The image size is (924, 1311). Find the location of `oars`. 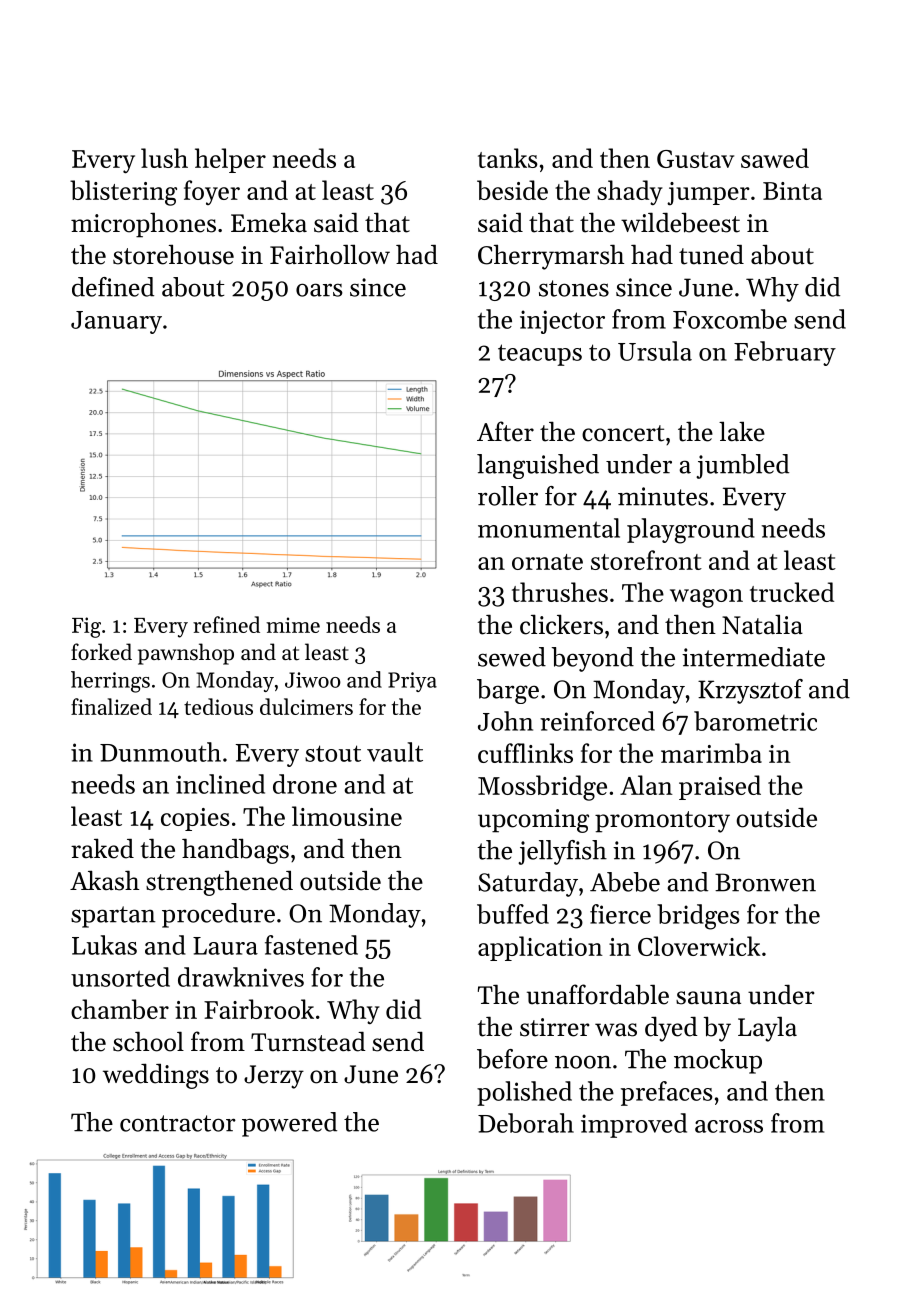

oars is located at coordinates (319, 290).
